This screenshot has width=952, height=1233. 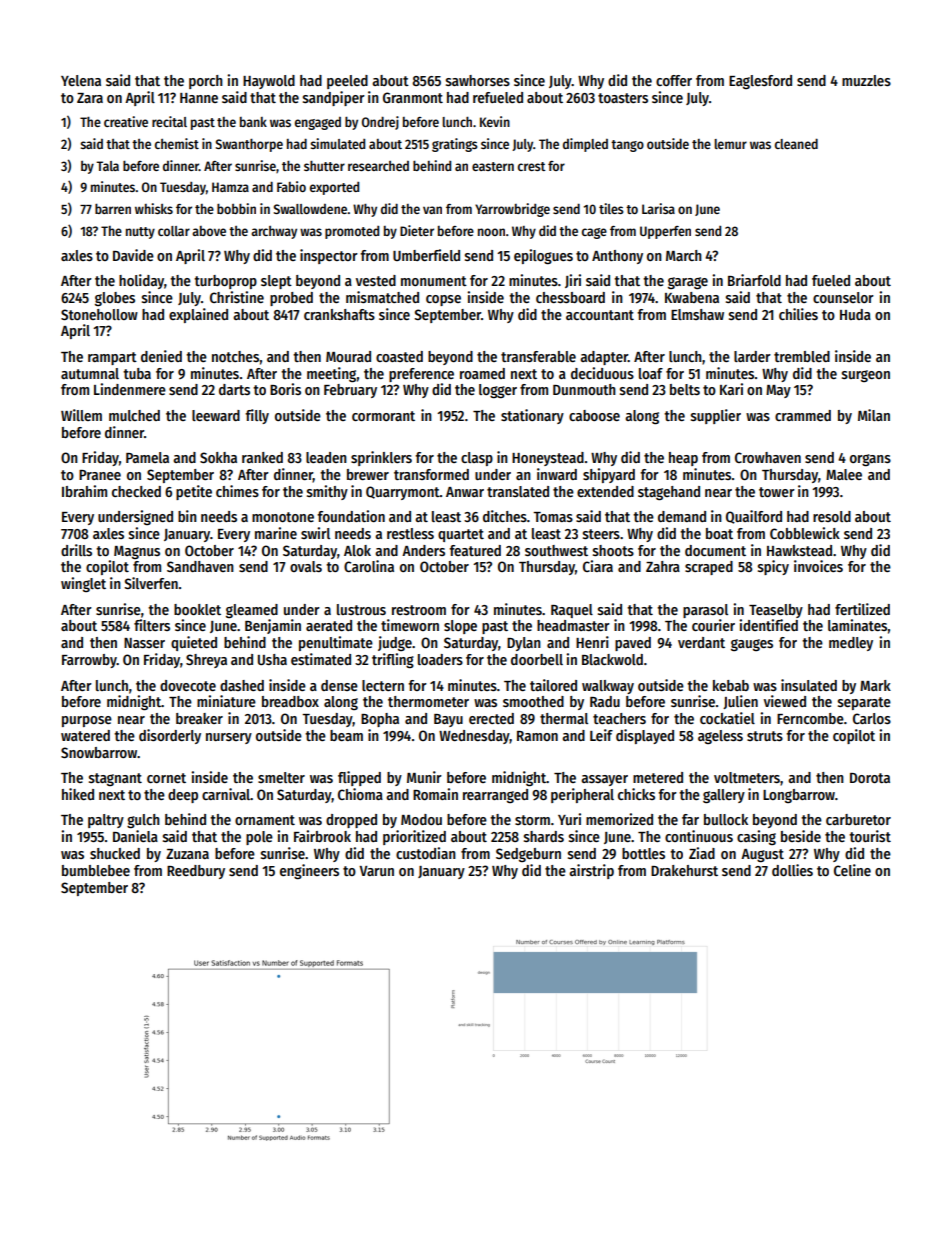 What do you see at coordinates (423, 550) in the screenshot?
I see `Anders` at bounding box center [423, 550].
